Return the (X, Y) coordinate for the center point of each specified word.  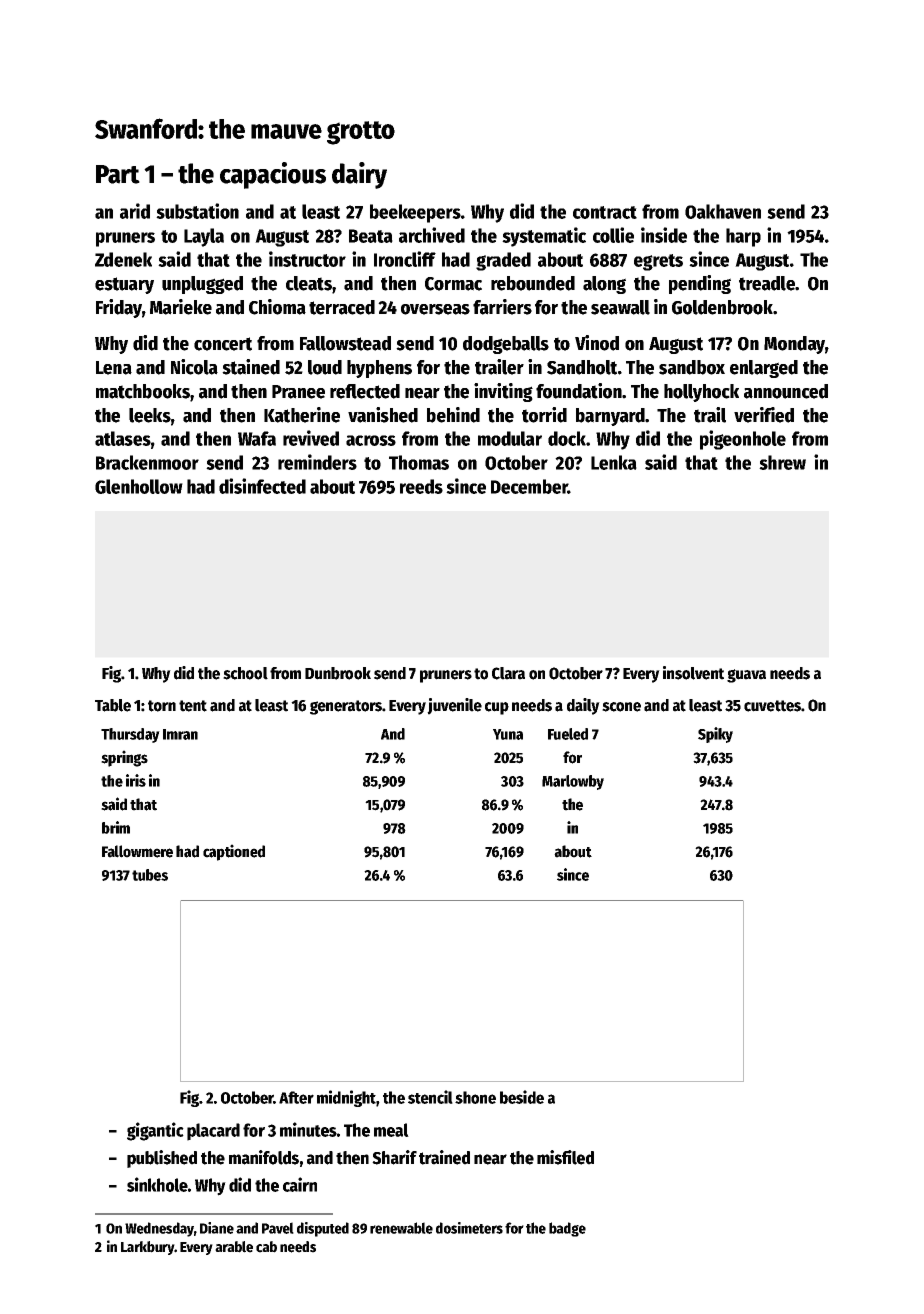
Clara (508, 673)
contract (605, 212)
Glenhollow (139, 486)
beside (522, 1097)
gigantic (155, 1131)
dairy (359, 175)
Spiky (715, 735)
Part (118, 174)
